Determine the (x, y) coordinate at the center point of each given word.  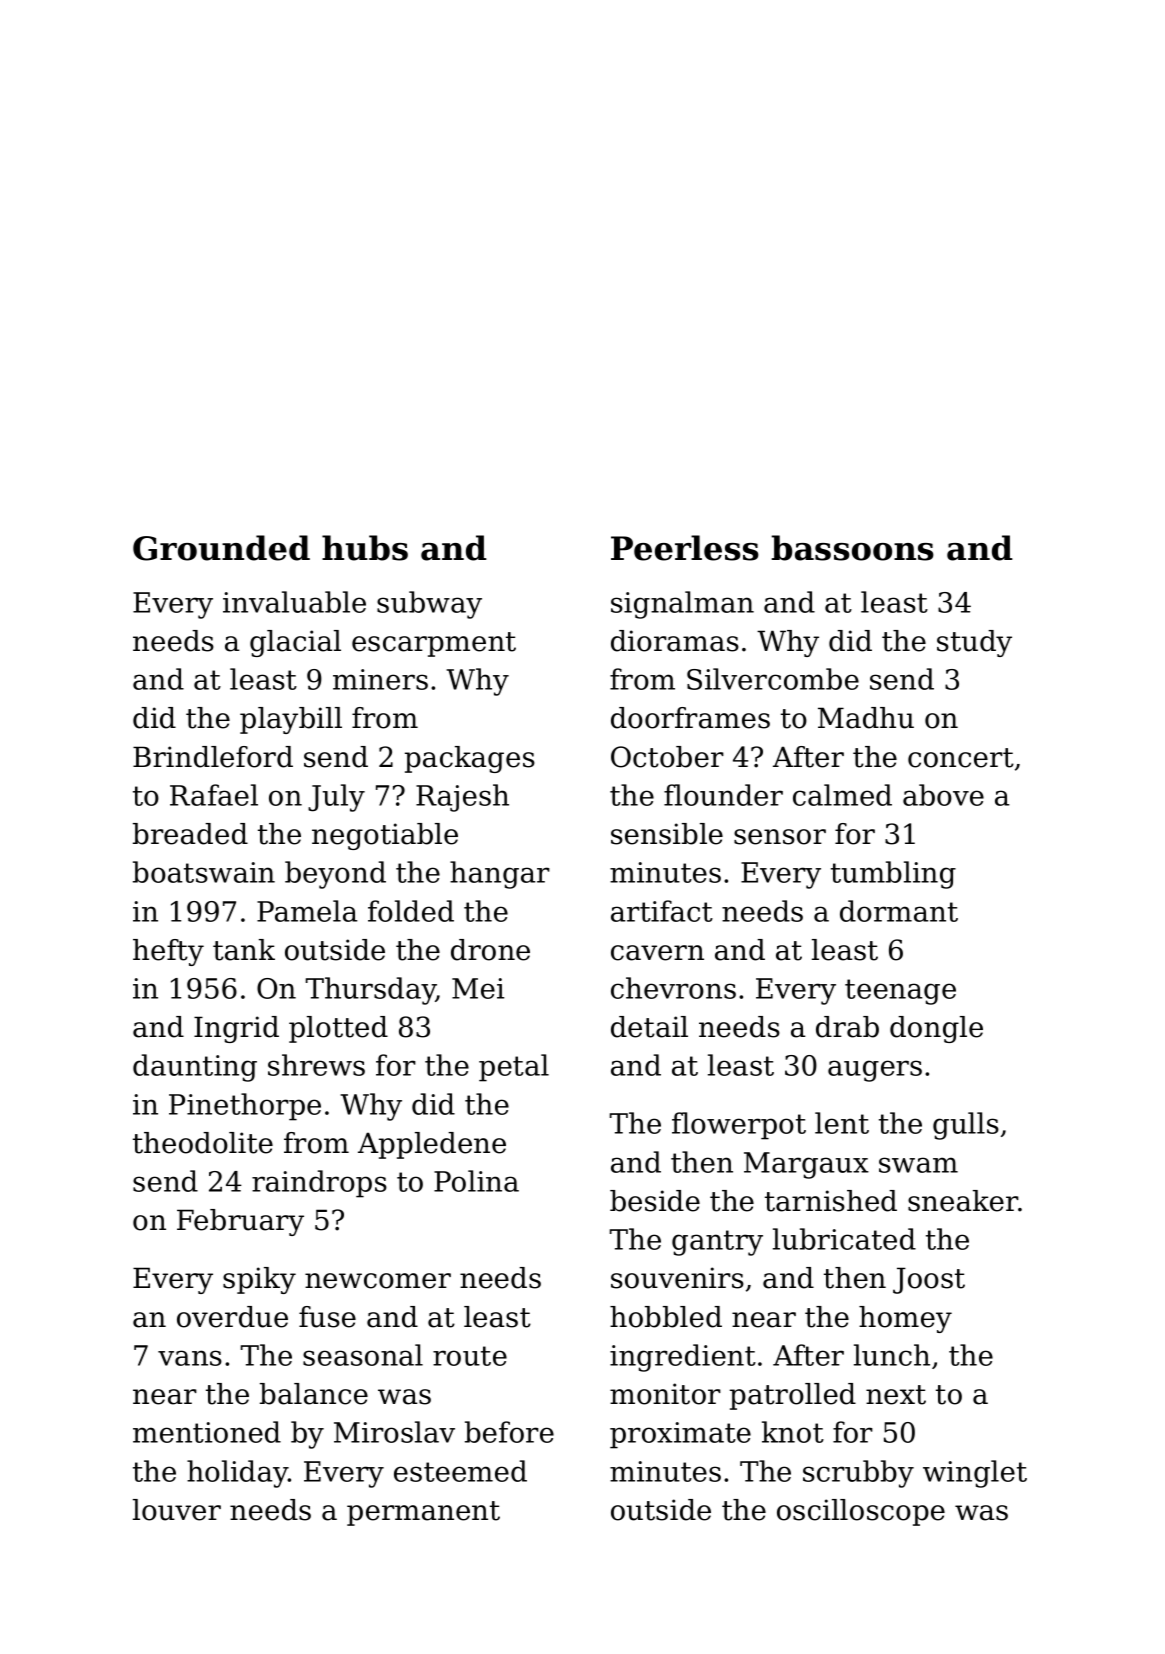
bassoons (852, 548)
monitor (665, 1394)
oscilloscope (861, 1512)
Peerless (685, 548)
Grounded (221, 548)
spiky (259, 1280)
